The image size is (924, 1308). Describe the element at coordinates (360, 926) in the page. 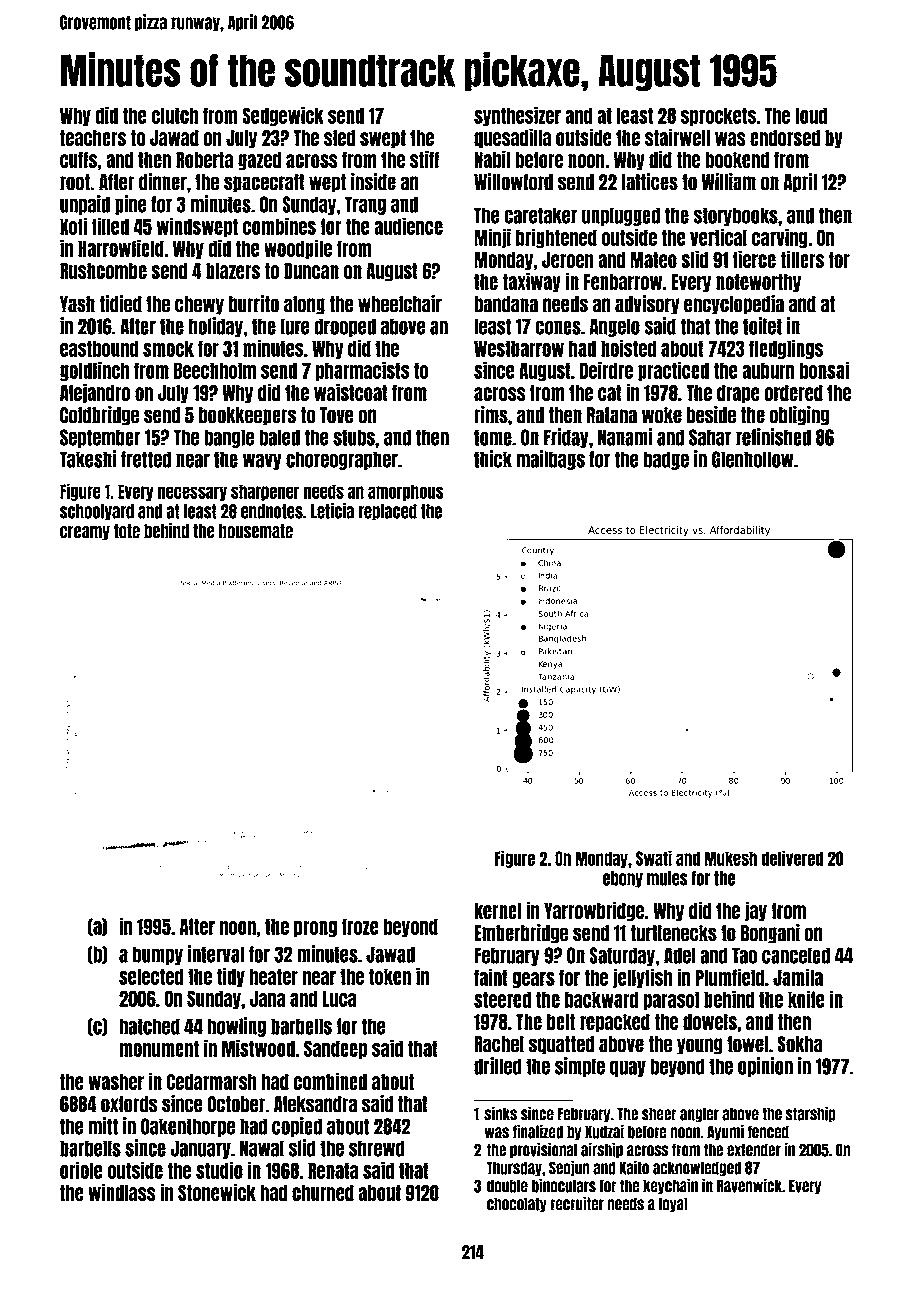

I see `froze` at that location.
